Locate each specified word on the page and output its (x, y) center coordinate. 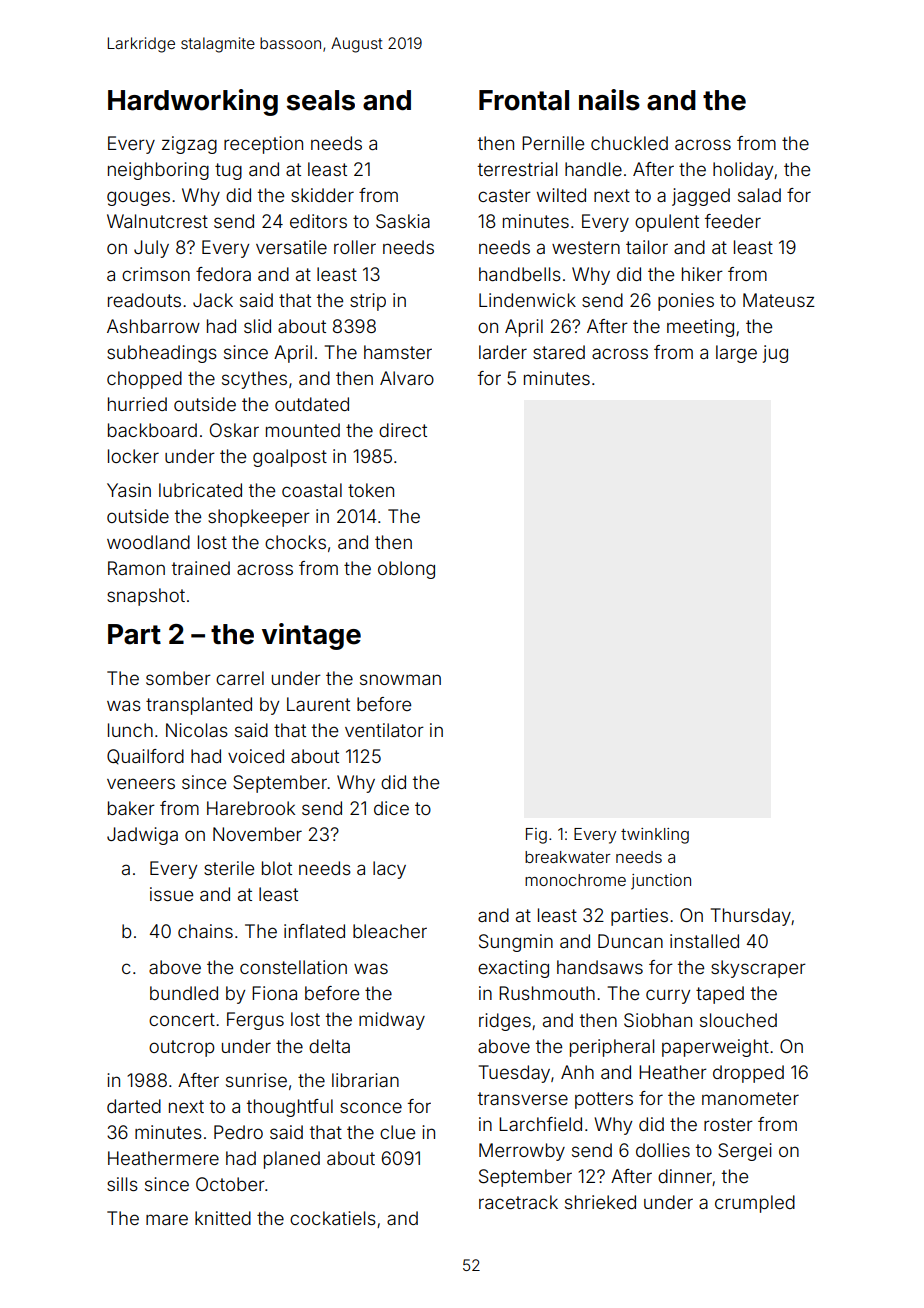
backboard (152, 430)
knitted (223, 1218)
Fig (536, 836)
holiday (743, 171)
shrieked (600, 1202)
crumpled (755, 1204)
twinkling (655, 836)
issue (171, 894)
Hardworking (193, 102)
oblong (406, 570)
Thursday (751, 917)
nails (609, 100)
